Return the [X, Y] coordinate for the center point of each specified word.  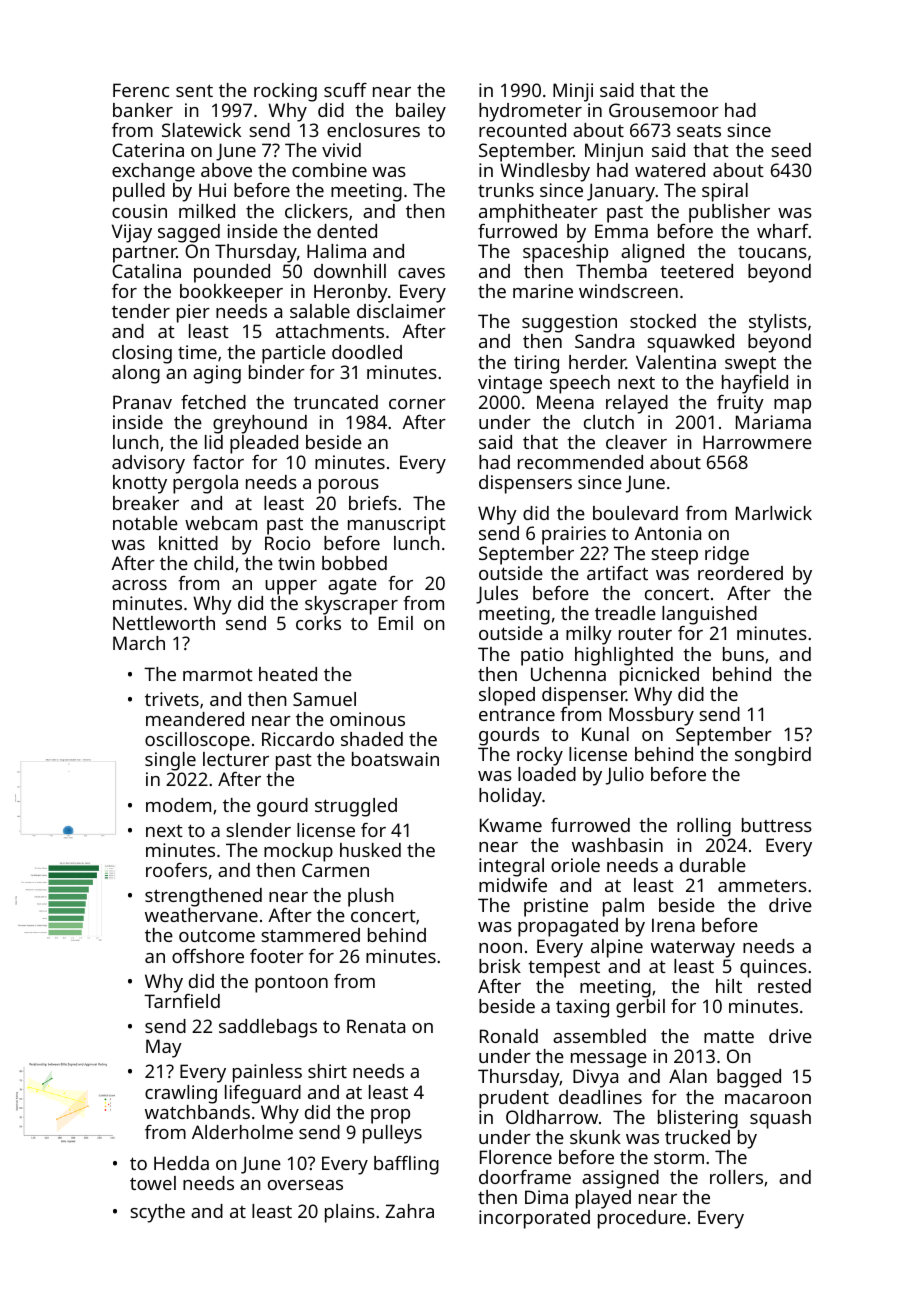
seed [791, 150]
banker [143, 110]
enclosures [373, 130]
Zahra [409, 1211]
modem [178, 805]
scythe [157, 1213]
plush [371, 897]
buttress [777, 825]
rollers [736, 1177]
